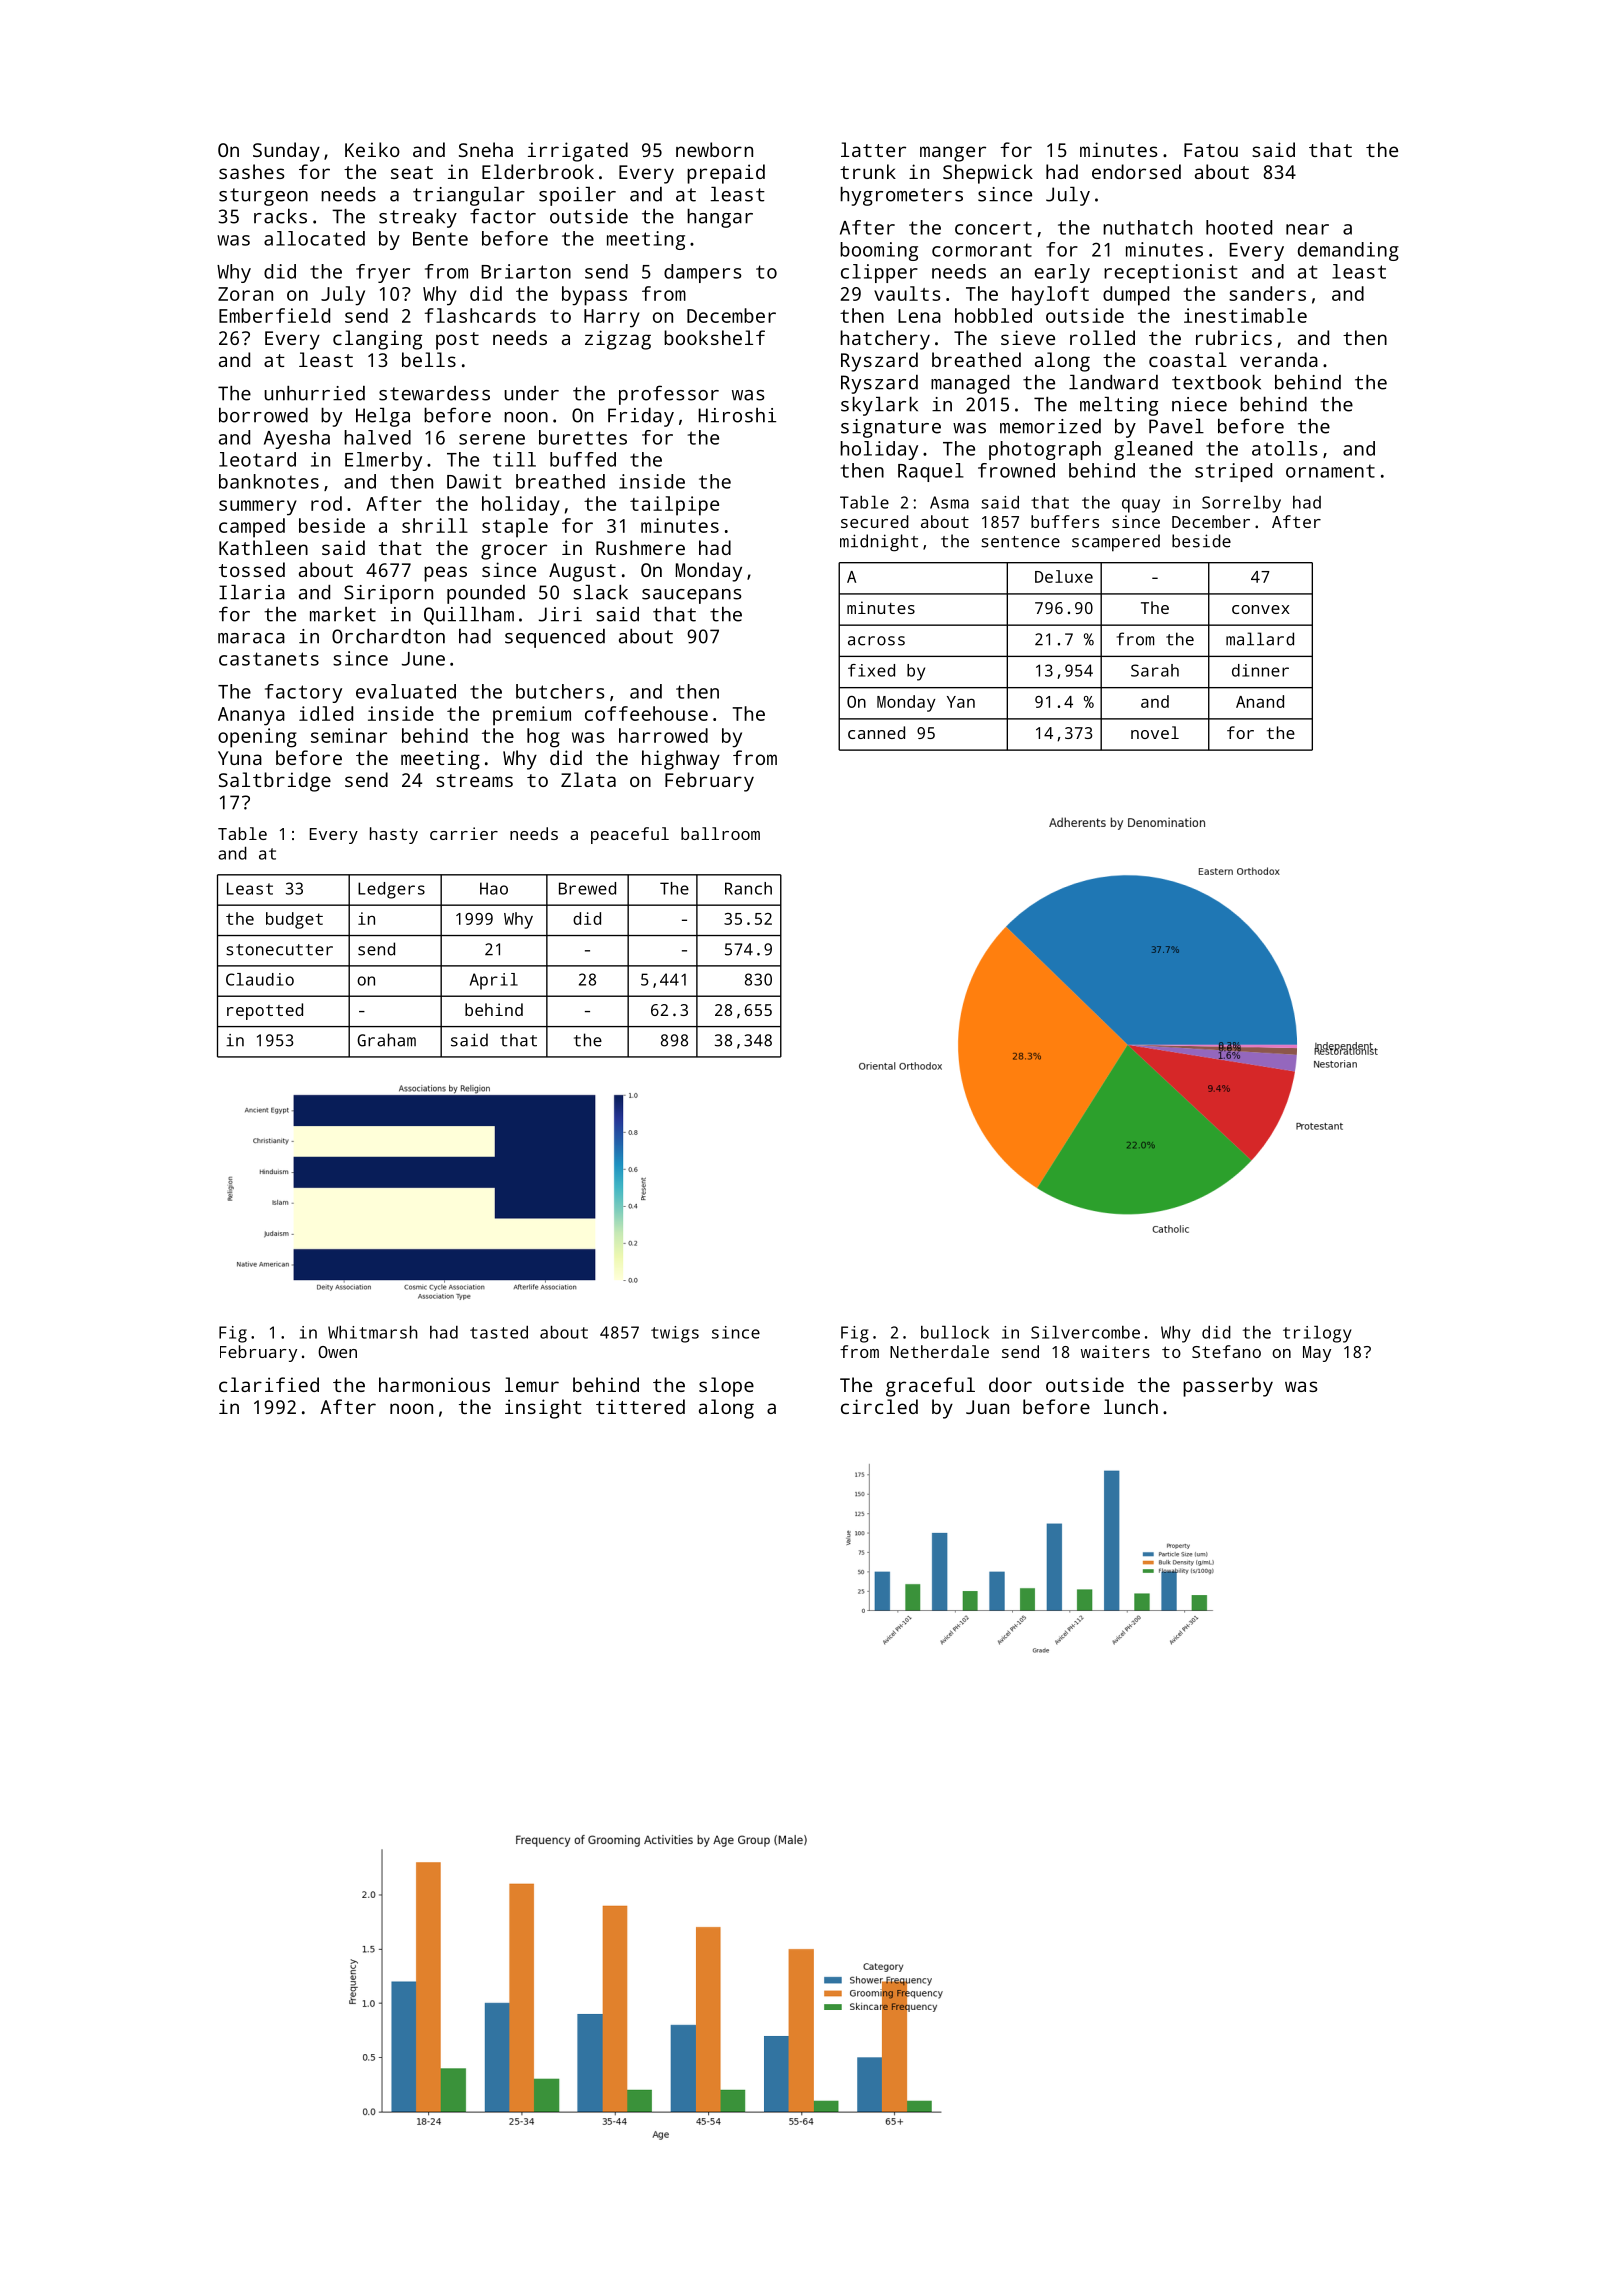 The width and height of the screenshot is (1620, 2292). Describe the element at coordinates (486, 149) in the screenshot. I see `Sneha` at that location.
